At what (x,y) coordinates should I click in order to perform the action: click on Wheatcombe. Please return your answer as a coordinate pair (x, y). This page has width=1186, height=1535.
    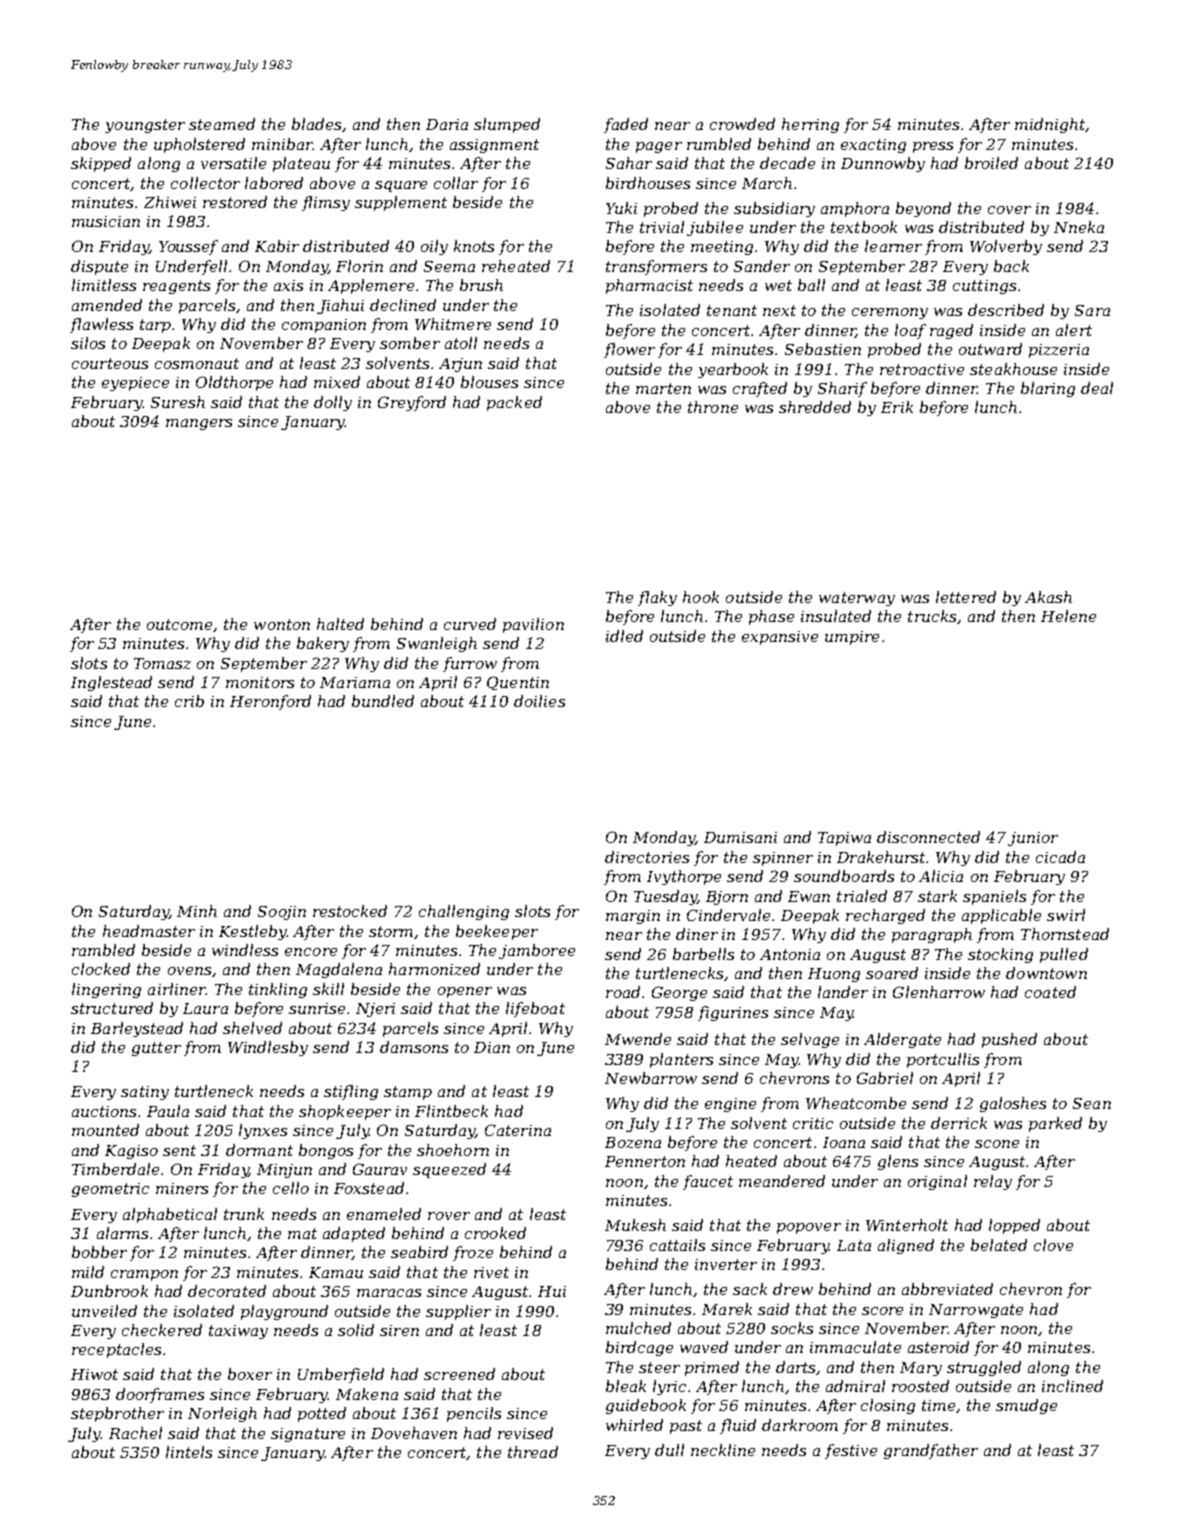
    Looking at the image, I should click on (856, 1103).
